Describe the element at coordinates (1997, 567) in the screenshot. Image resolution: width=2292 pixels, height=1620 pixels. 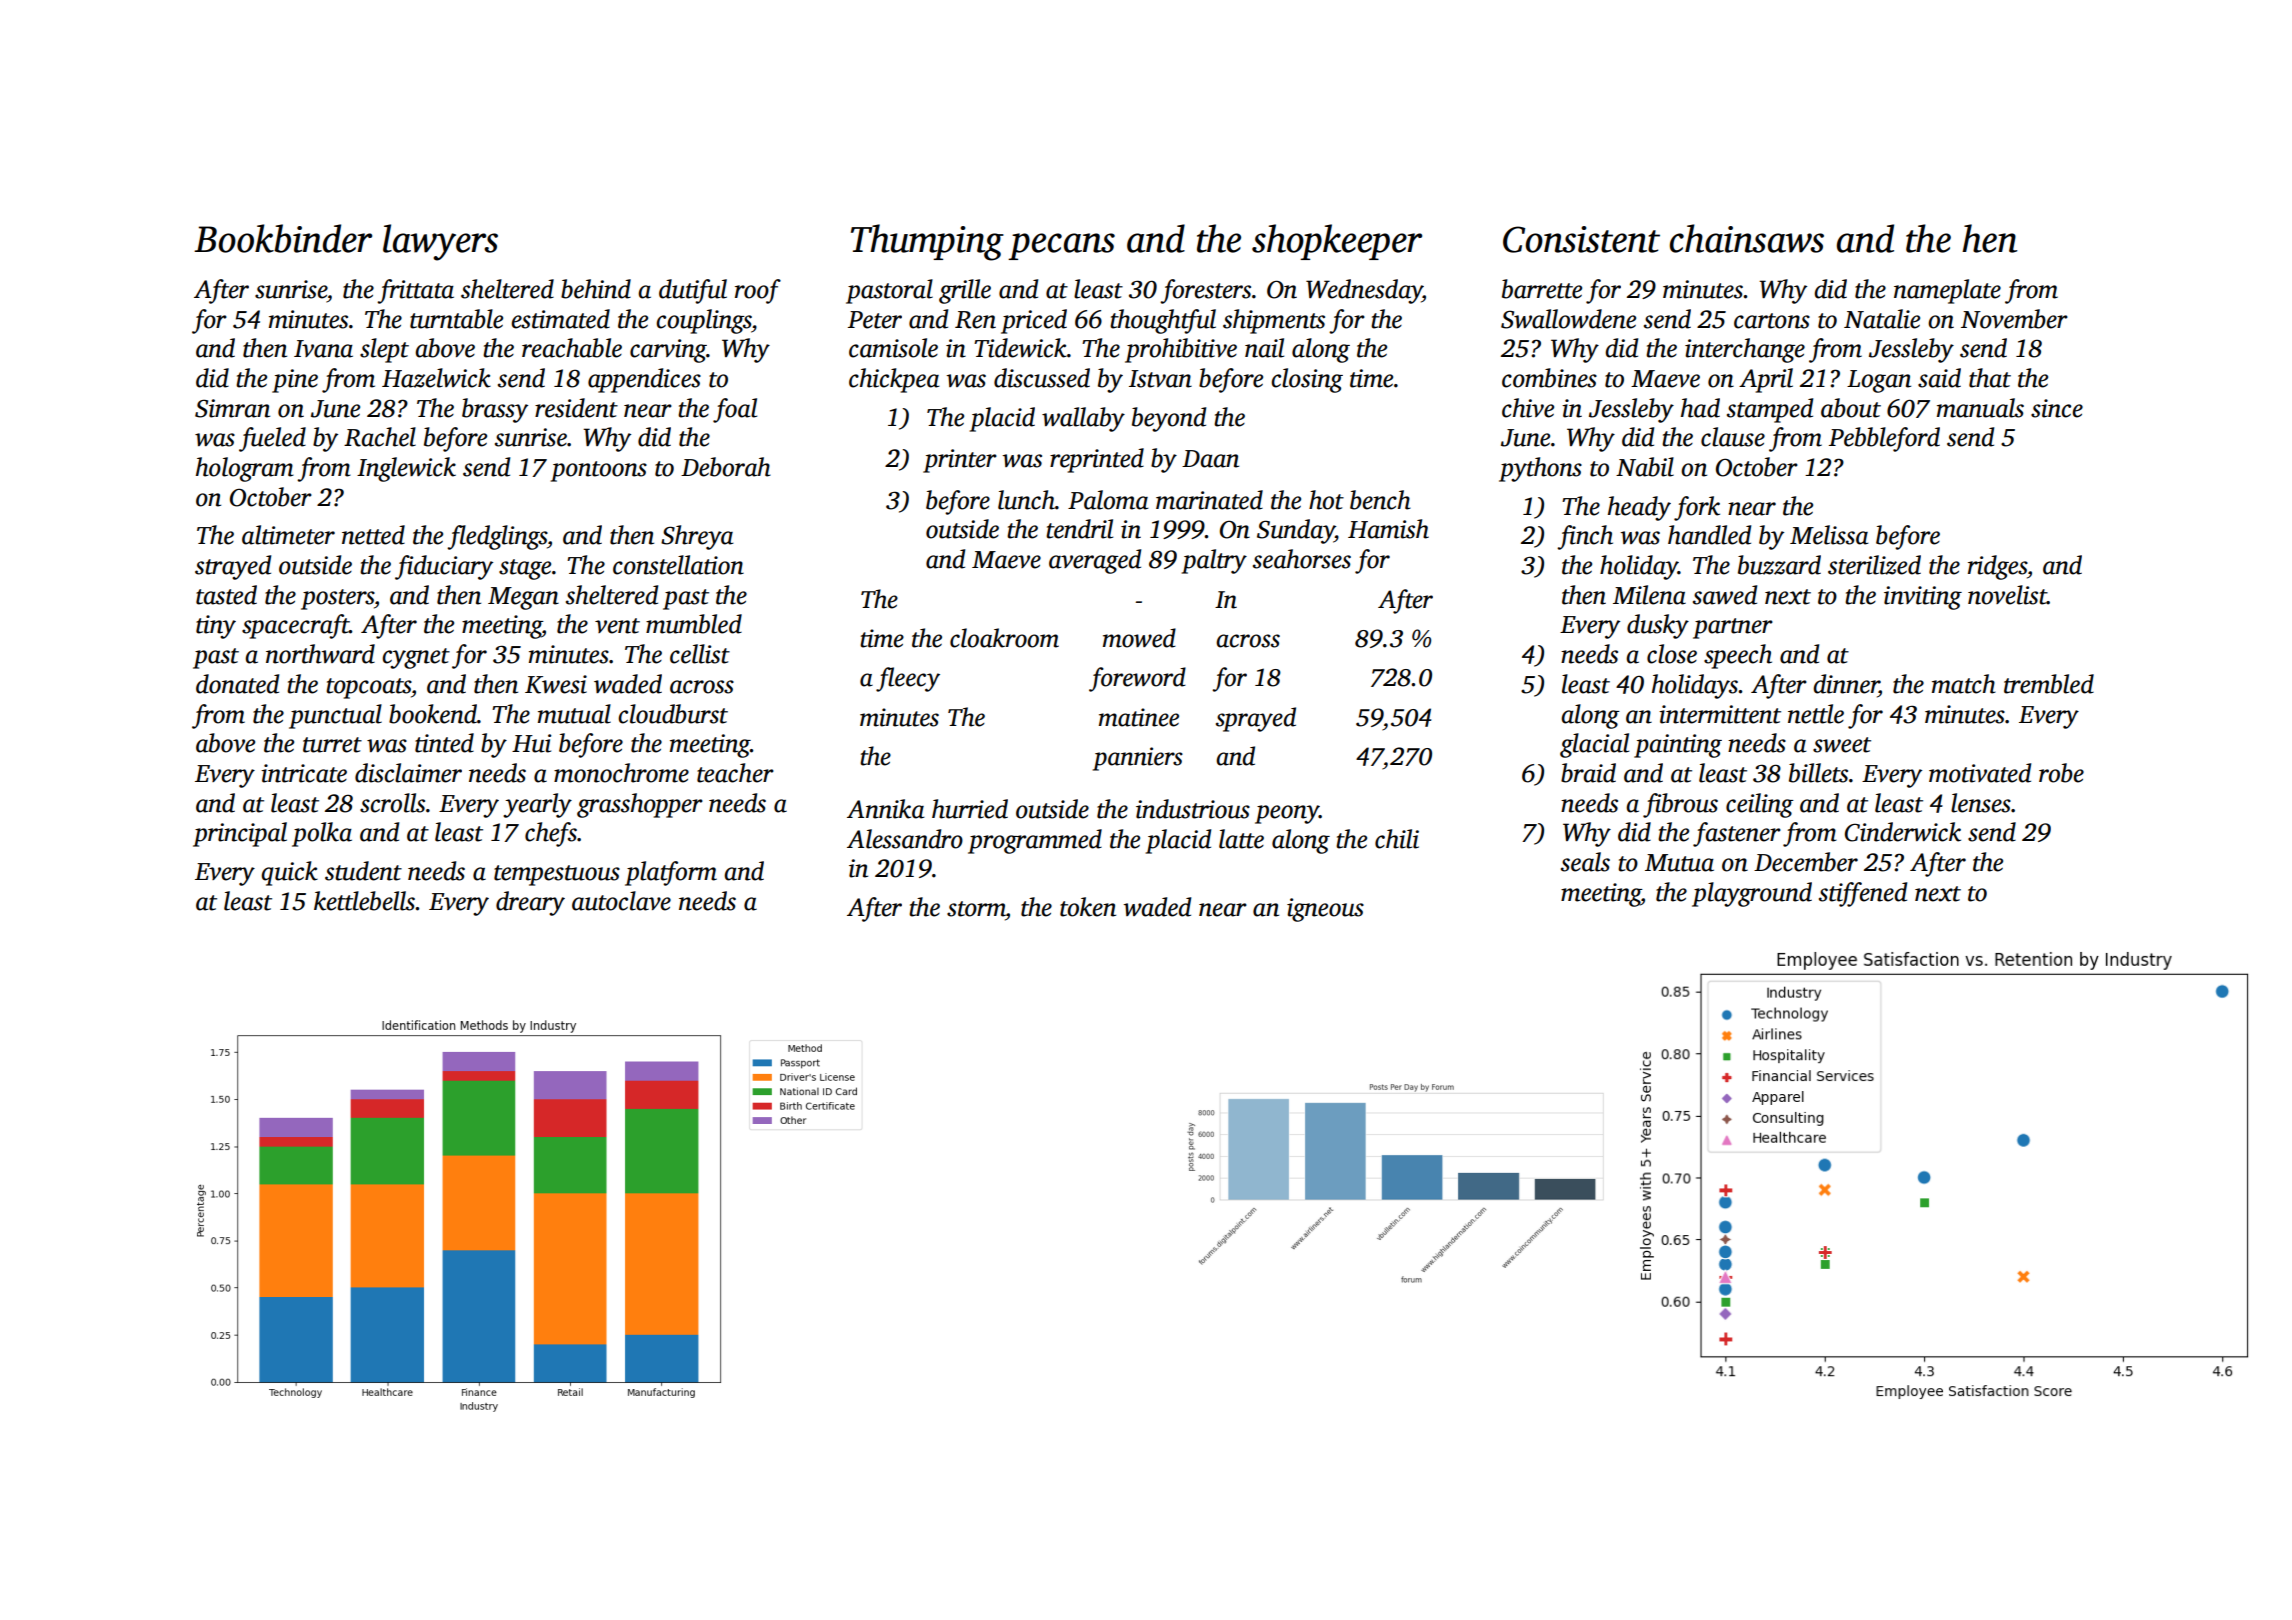
I see `ridges` at that location.
